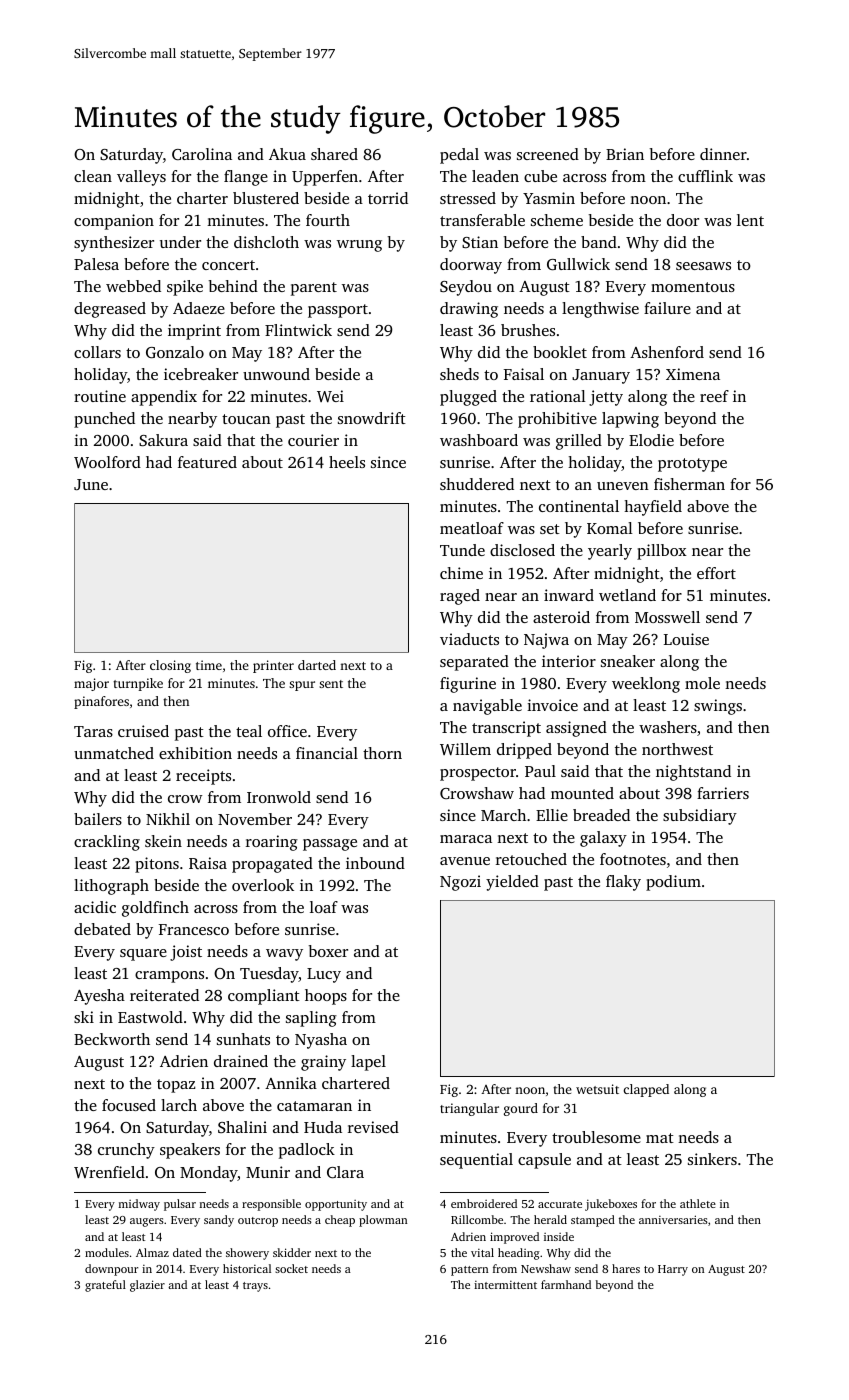 Image resolution: width=849 pixels, height=1400 pixels. I want to click on Carolina, so click(202, 154).
